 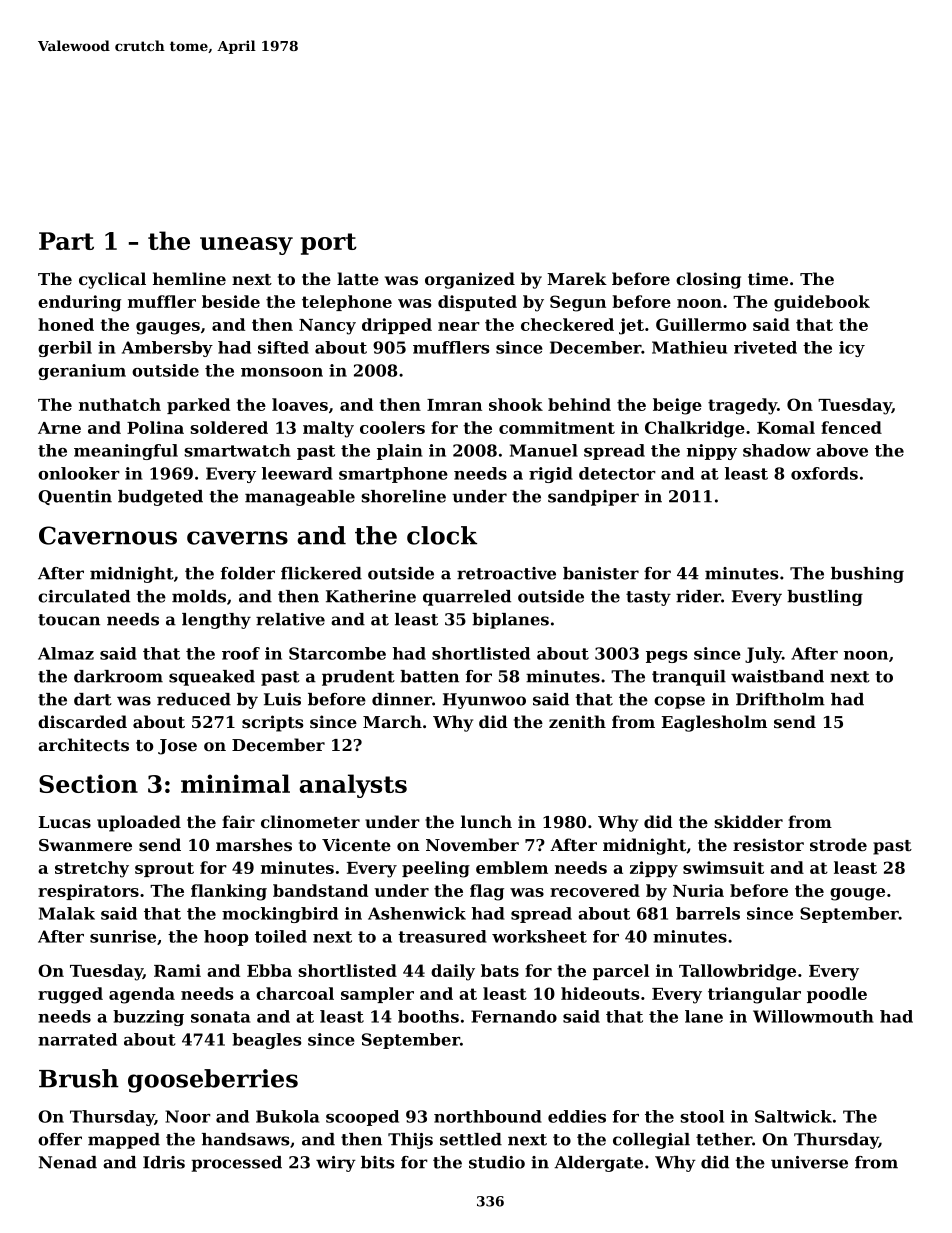 I want to click on Noor, so click(x=188, y=1116).
